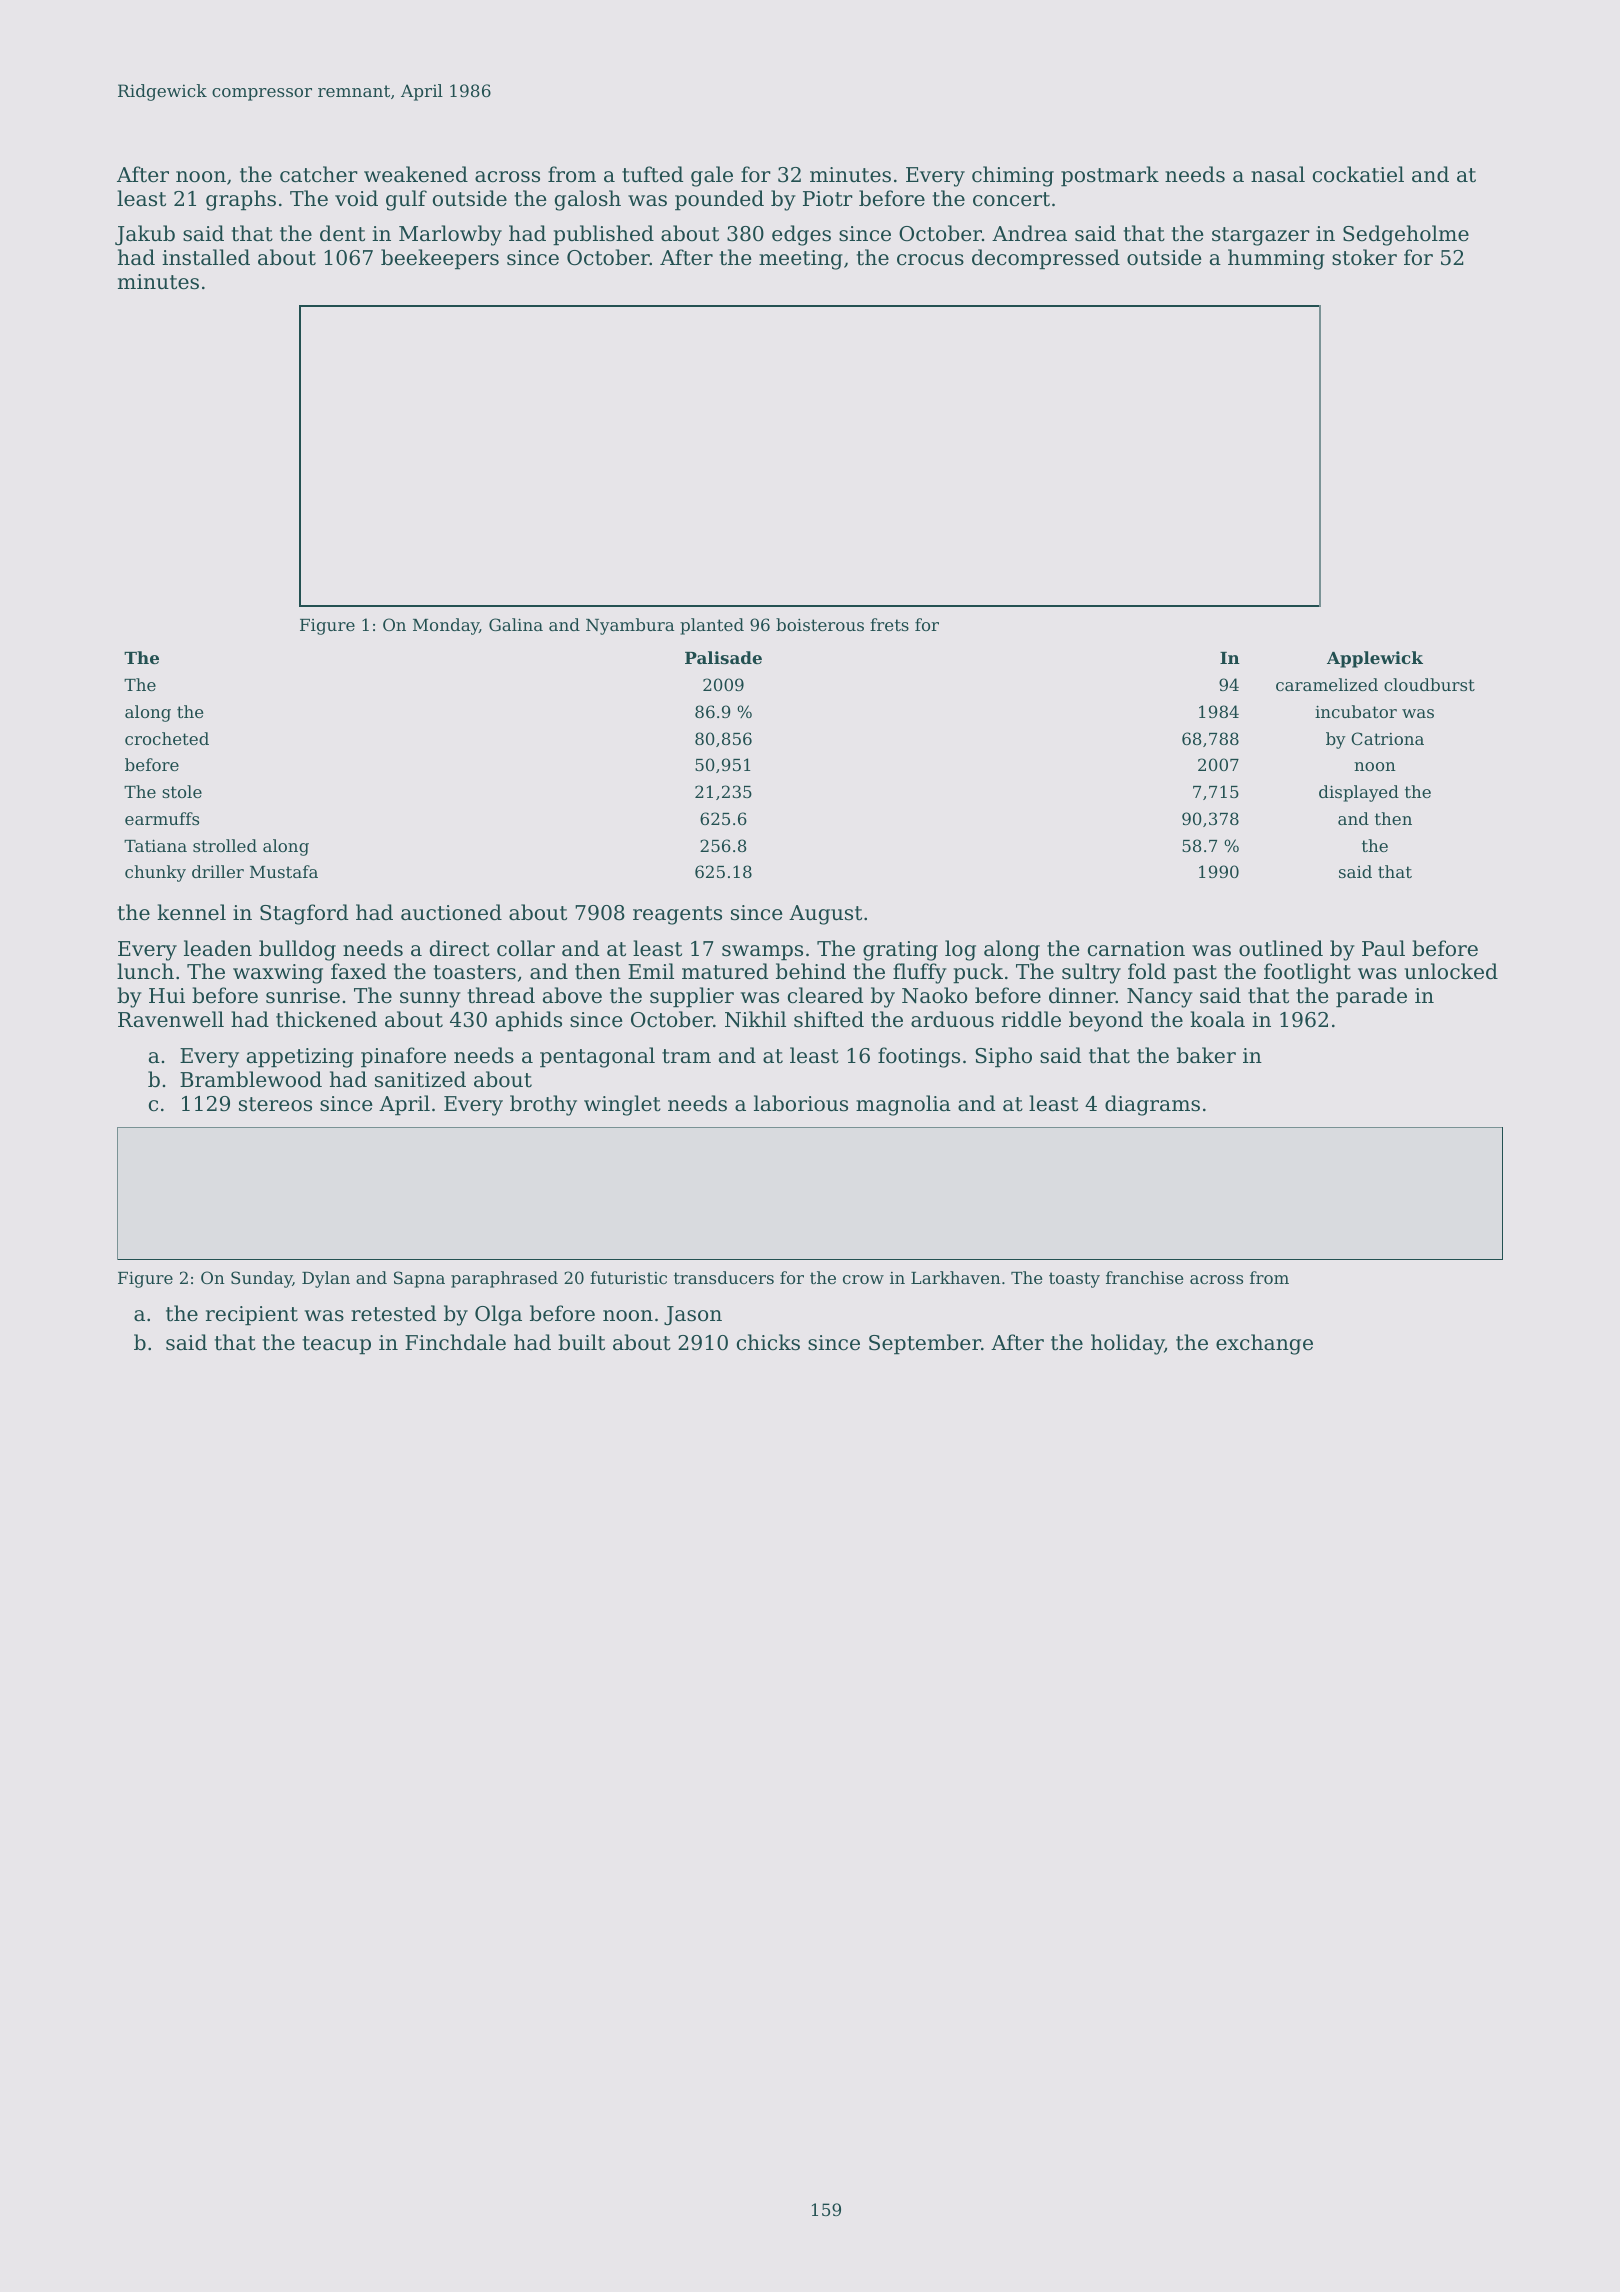 This document has width=1620, height=2292. I want to click on crocheted, so click(167, 738).
